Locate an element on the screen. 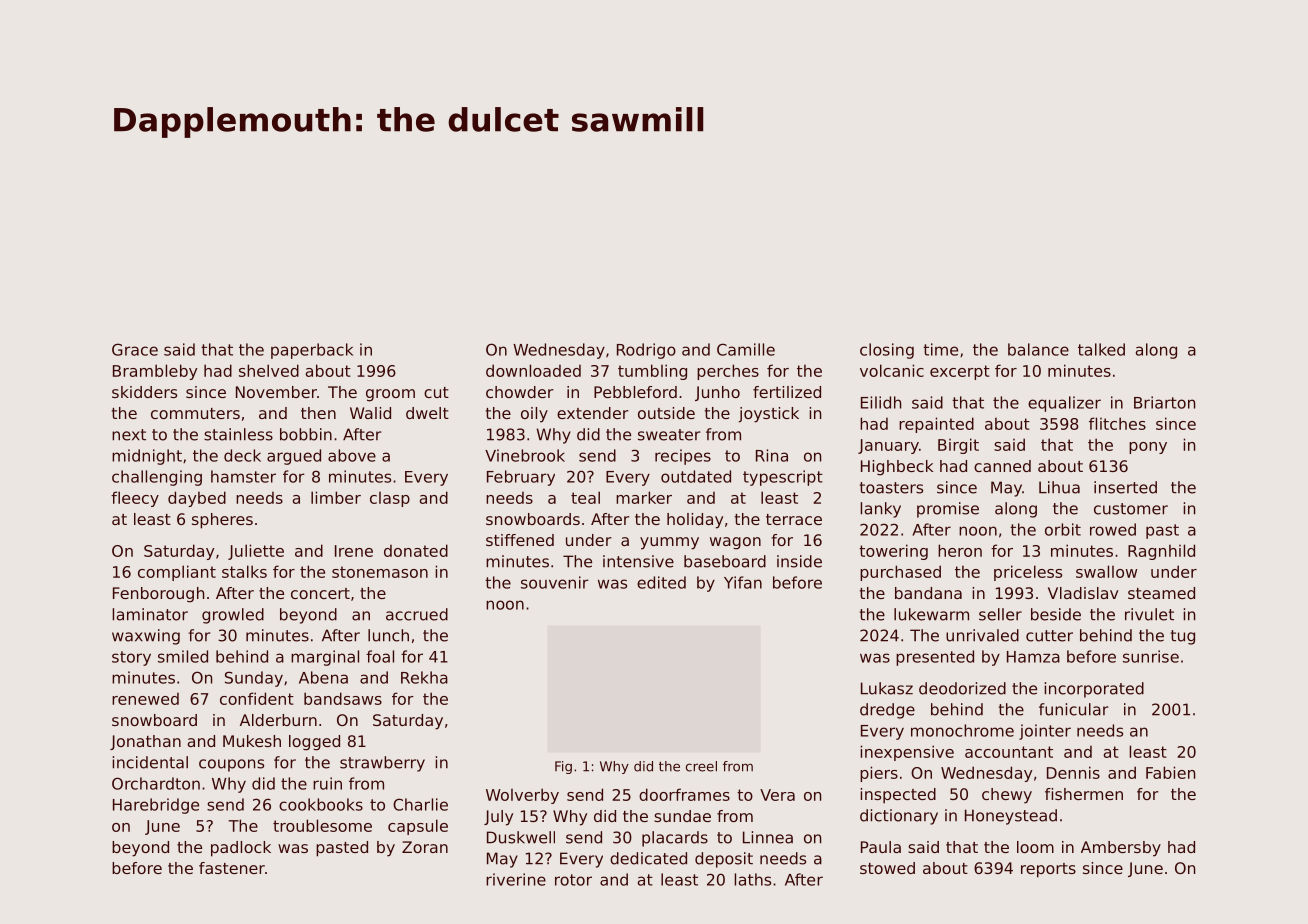  Camille is located at coordinates (746, 349).
